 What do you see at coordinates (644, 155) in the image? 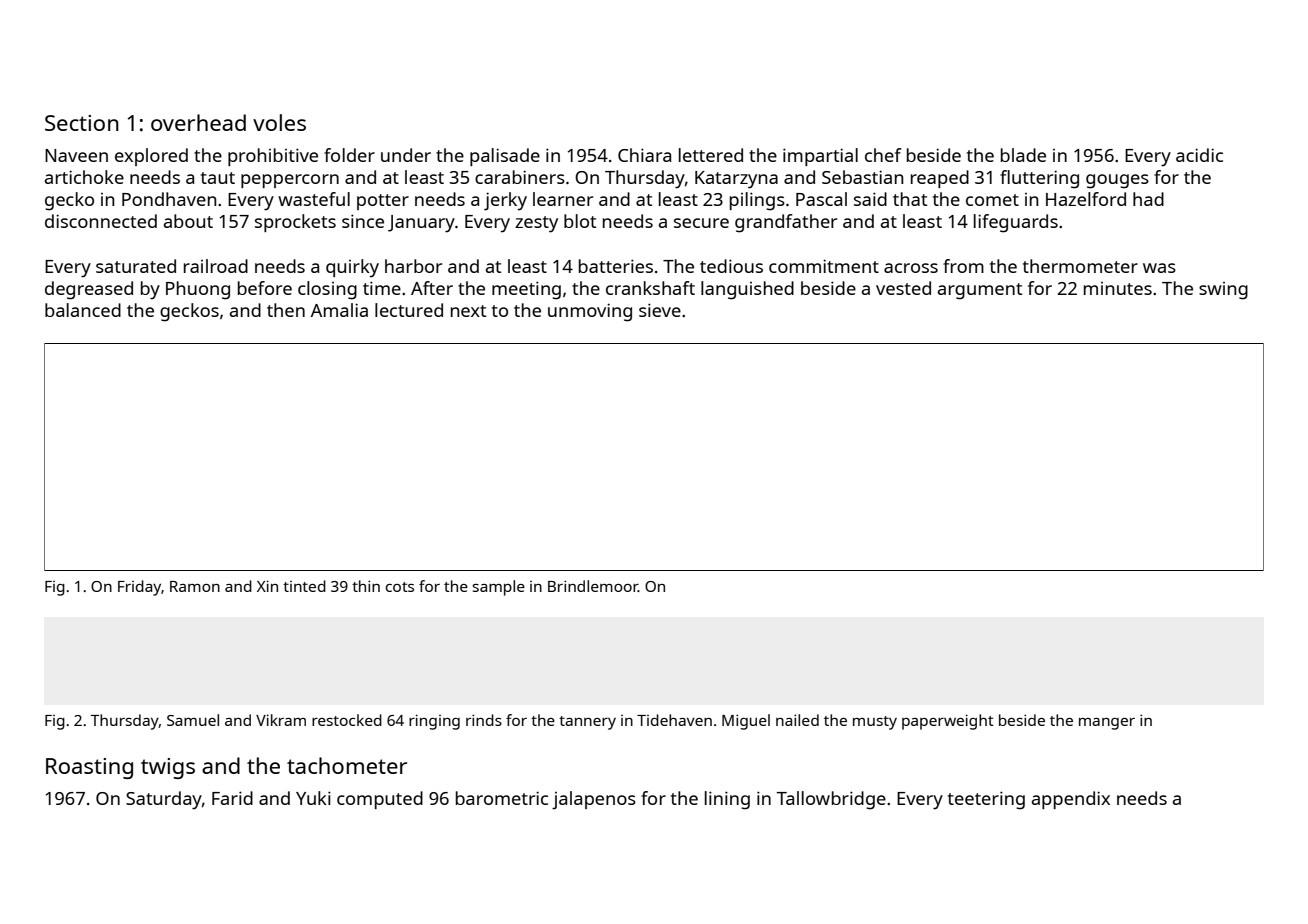
I see `Chiara` at bounding box center [644, 155].
